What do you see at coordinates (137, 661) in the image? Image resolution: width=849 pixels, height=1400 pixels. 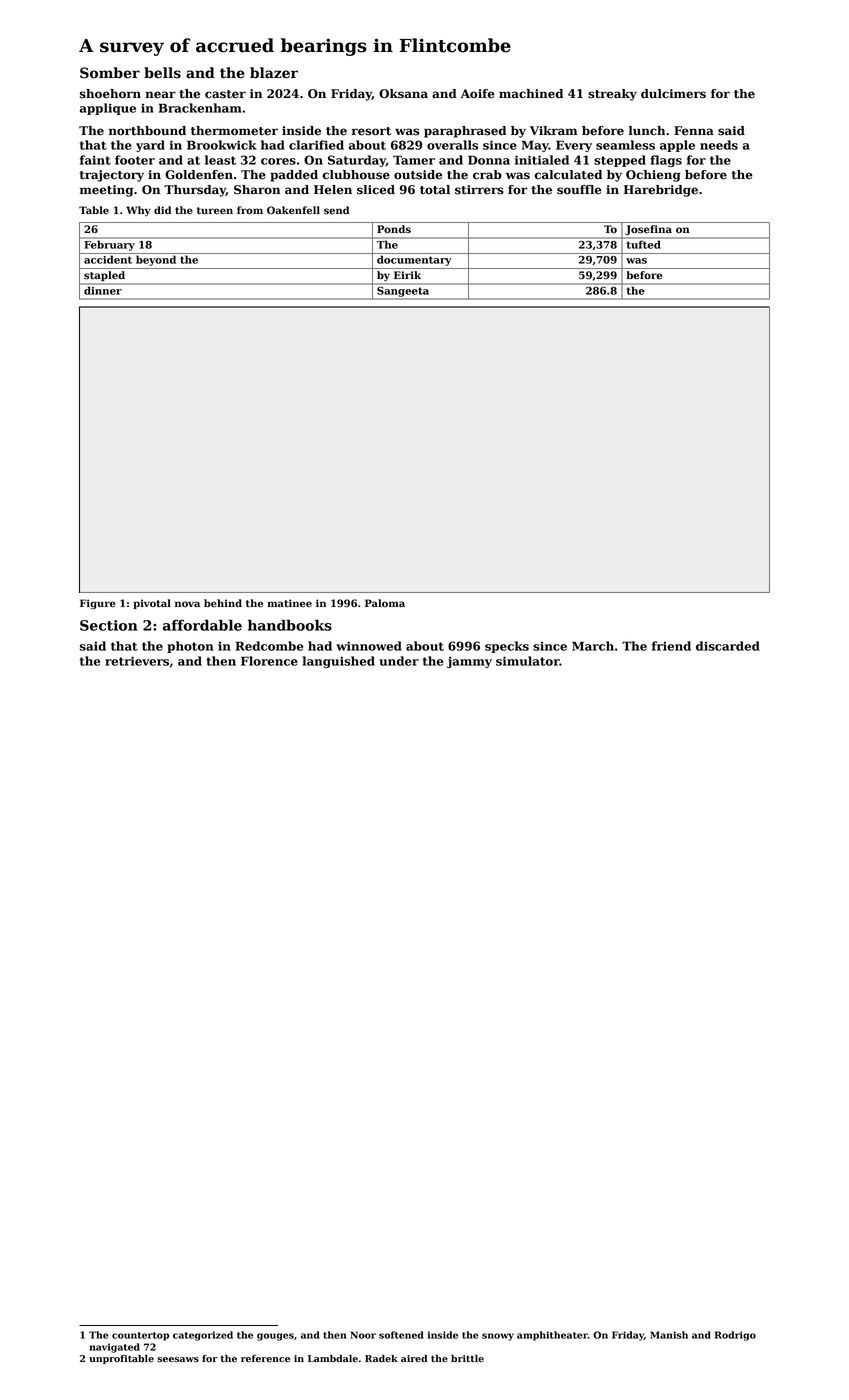 I see `retrievers` at bounding box center [137, 661].
